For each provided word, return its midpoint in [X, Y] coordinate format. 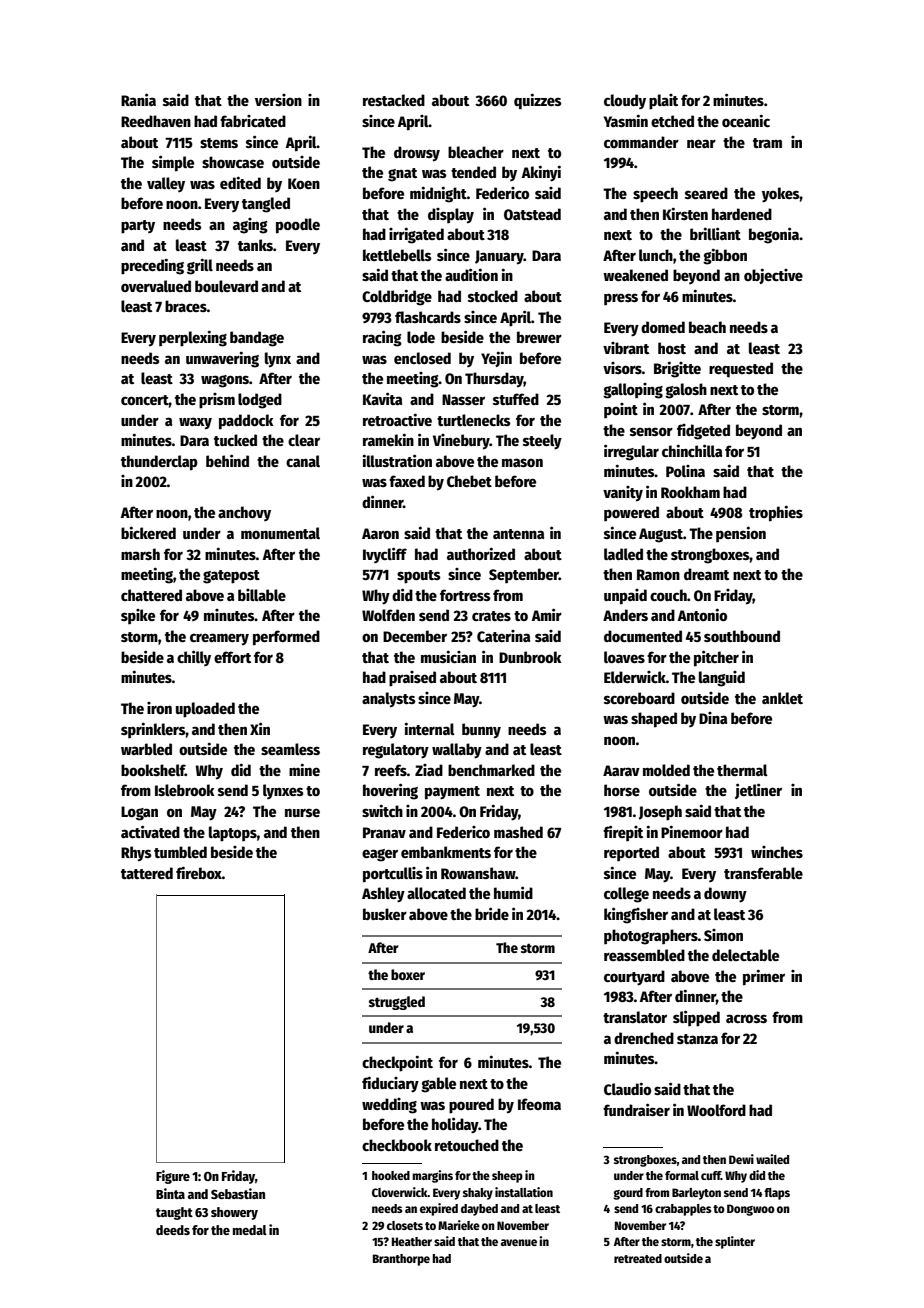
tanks [255, 245]
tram [767, 143]
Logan [139, 813]
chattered [151, 595]
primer [764, 977]
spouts [419, 577]
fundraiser [636, 1109]
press [621, 299]
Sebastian [238, 1193]
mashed [518, 832]
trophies [776, 513]
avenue [519, 1242]
